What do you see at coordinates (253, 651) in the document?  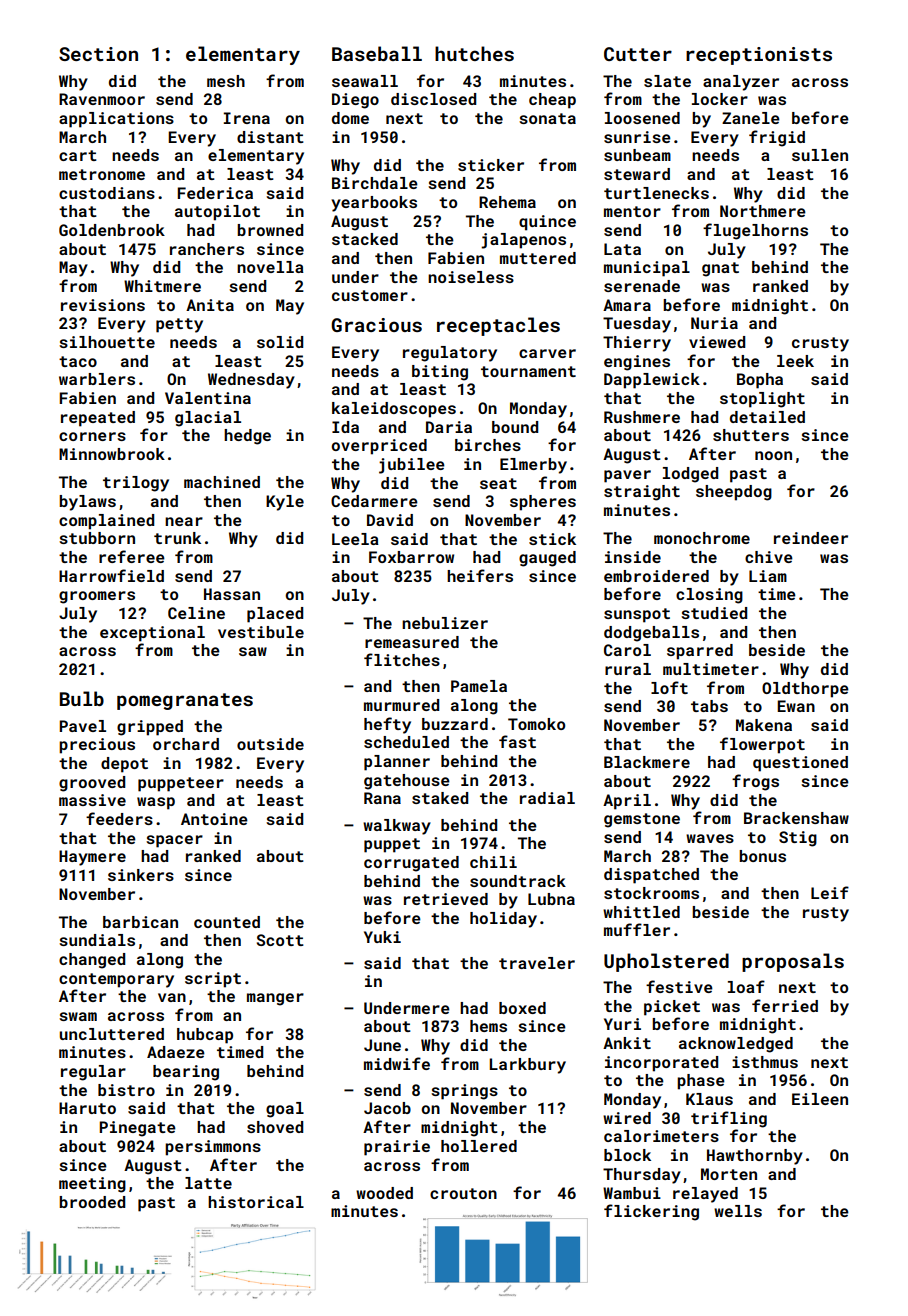 I see `saw` at bounding box center [253, 651].
